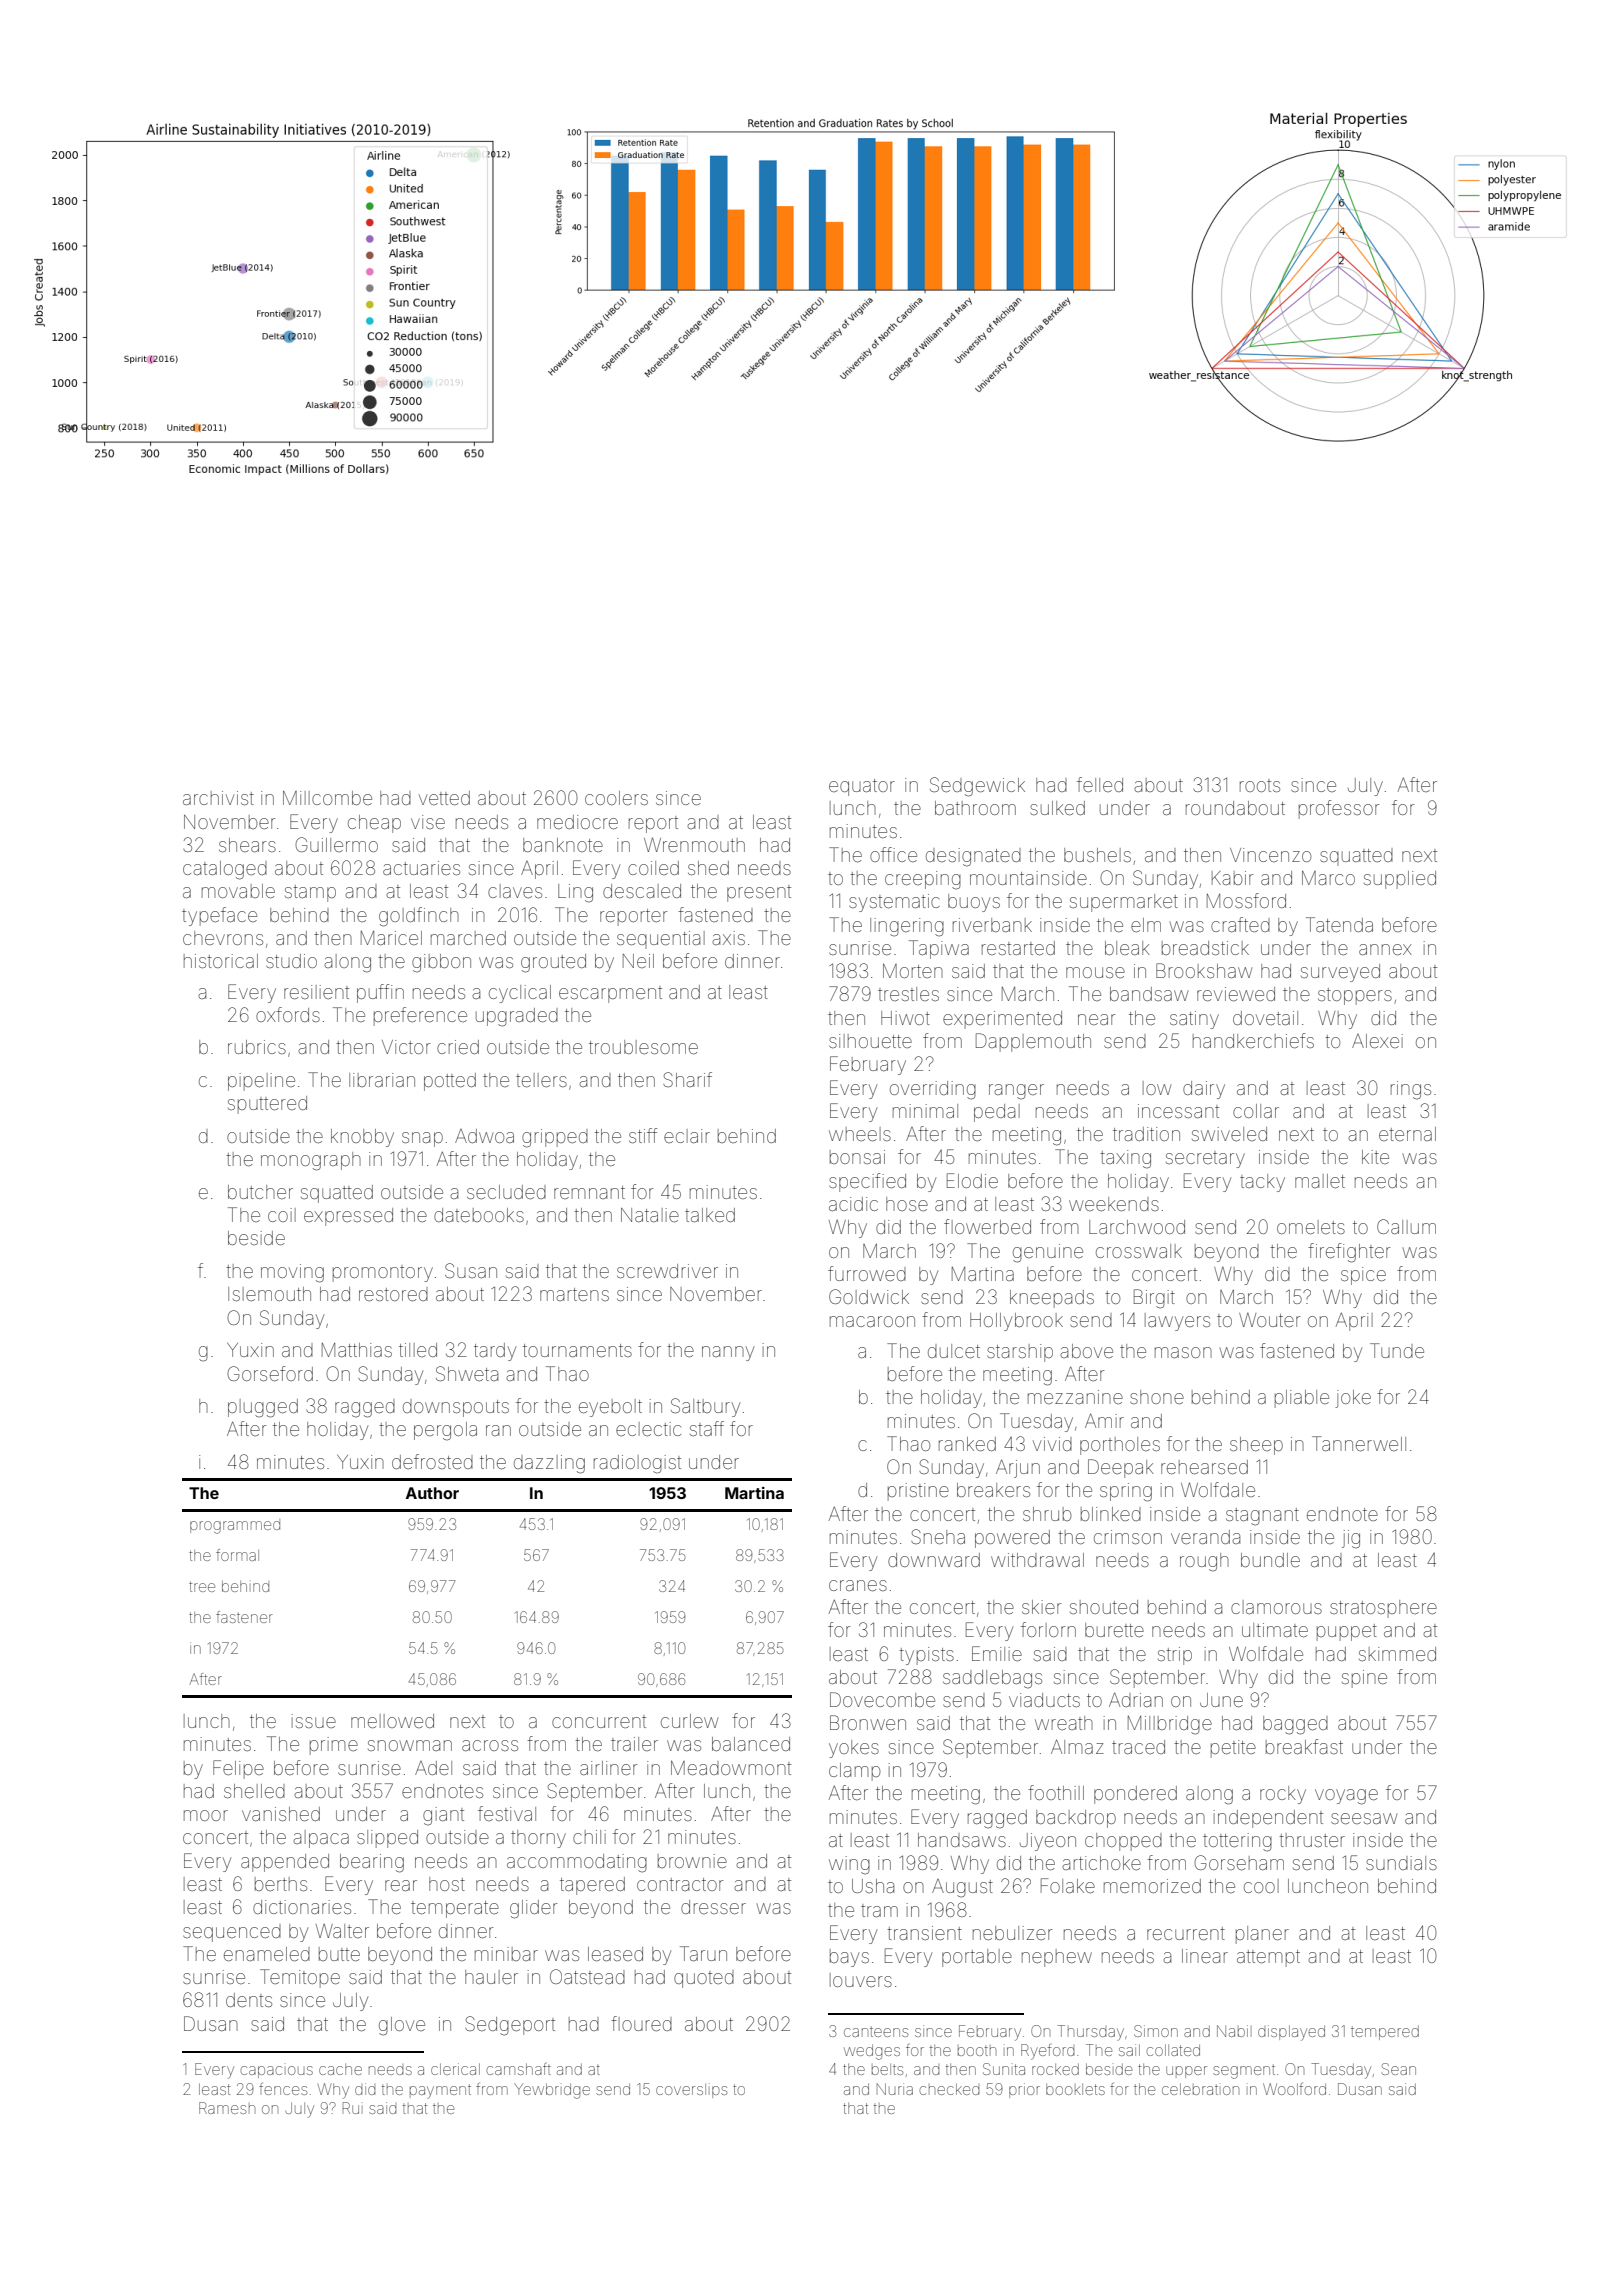 Image resolution: width=1620 pixels, height=2292 pixels. Describe the element at coordinates (908, 994) in the screenshot. I see `trestles` at that location.
